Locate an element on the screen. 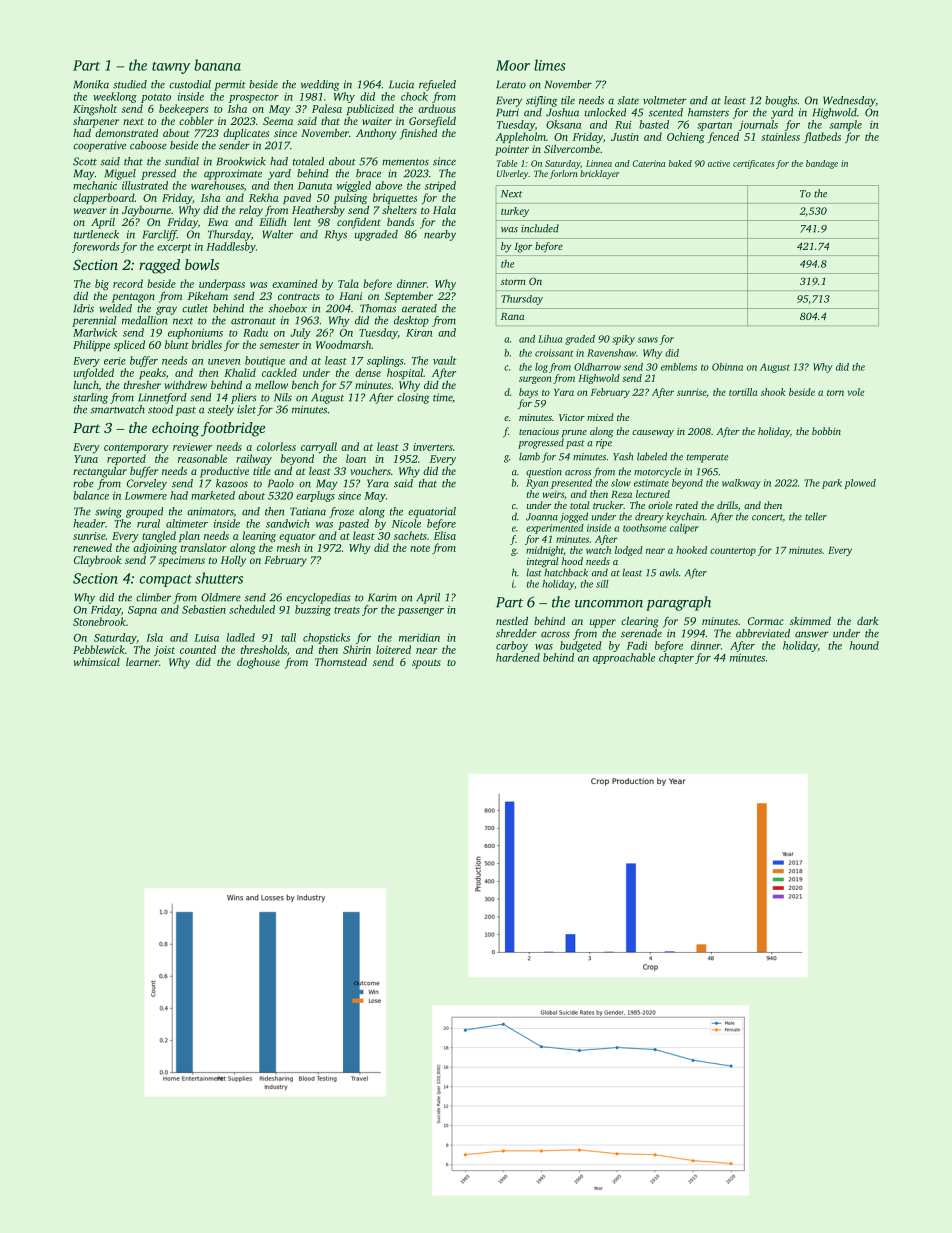 The image size is (952, 1233). Tala is located at coordinates (348, 283).
